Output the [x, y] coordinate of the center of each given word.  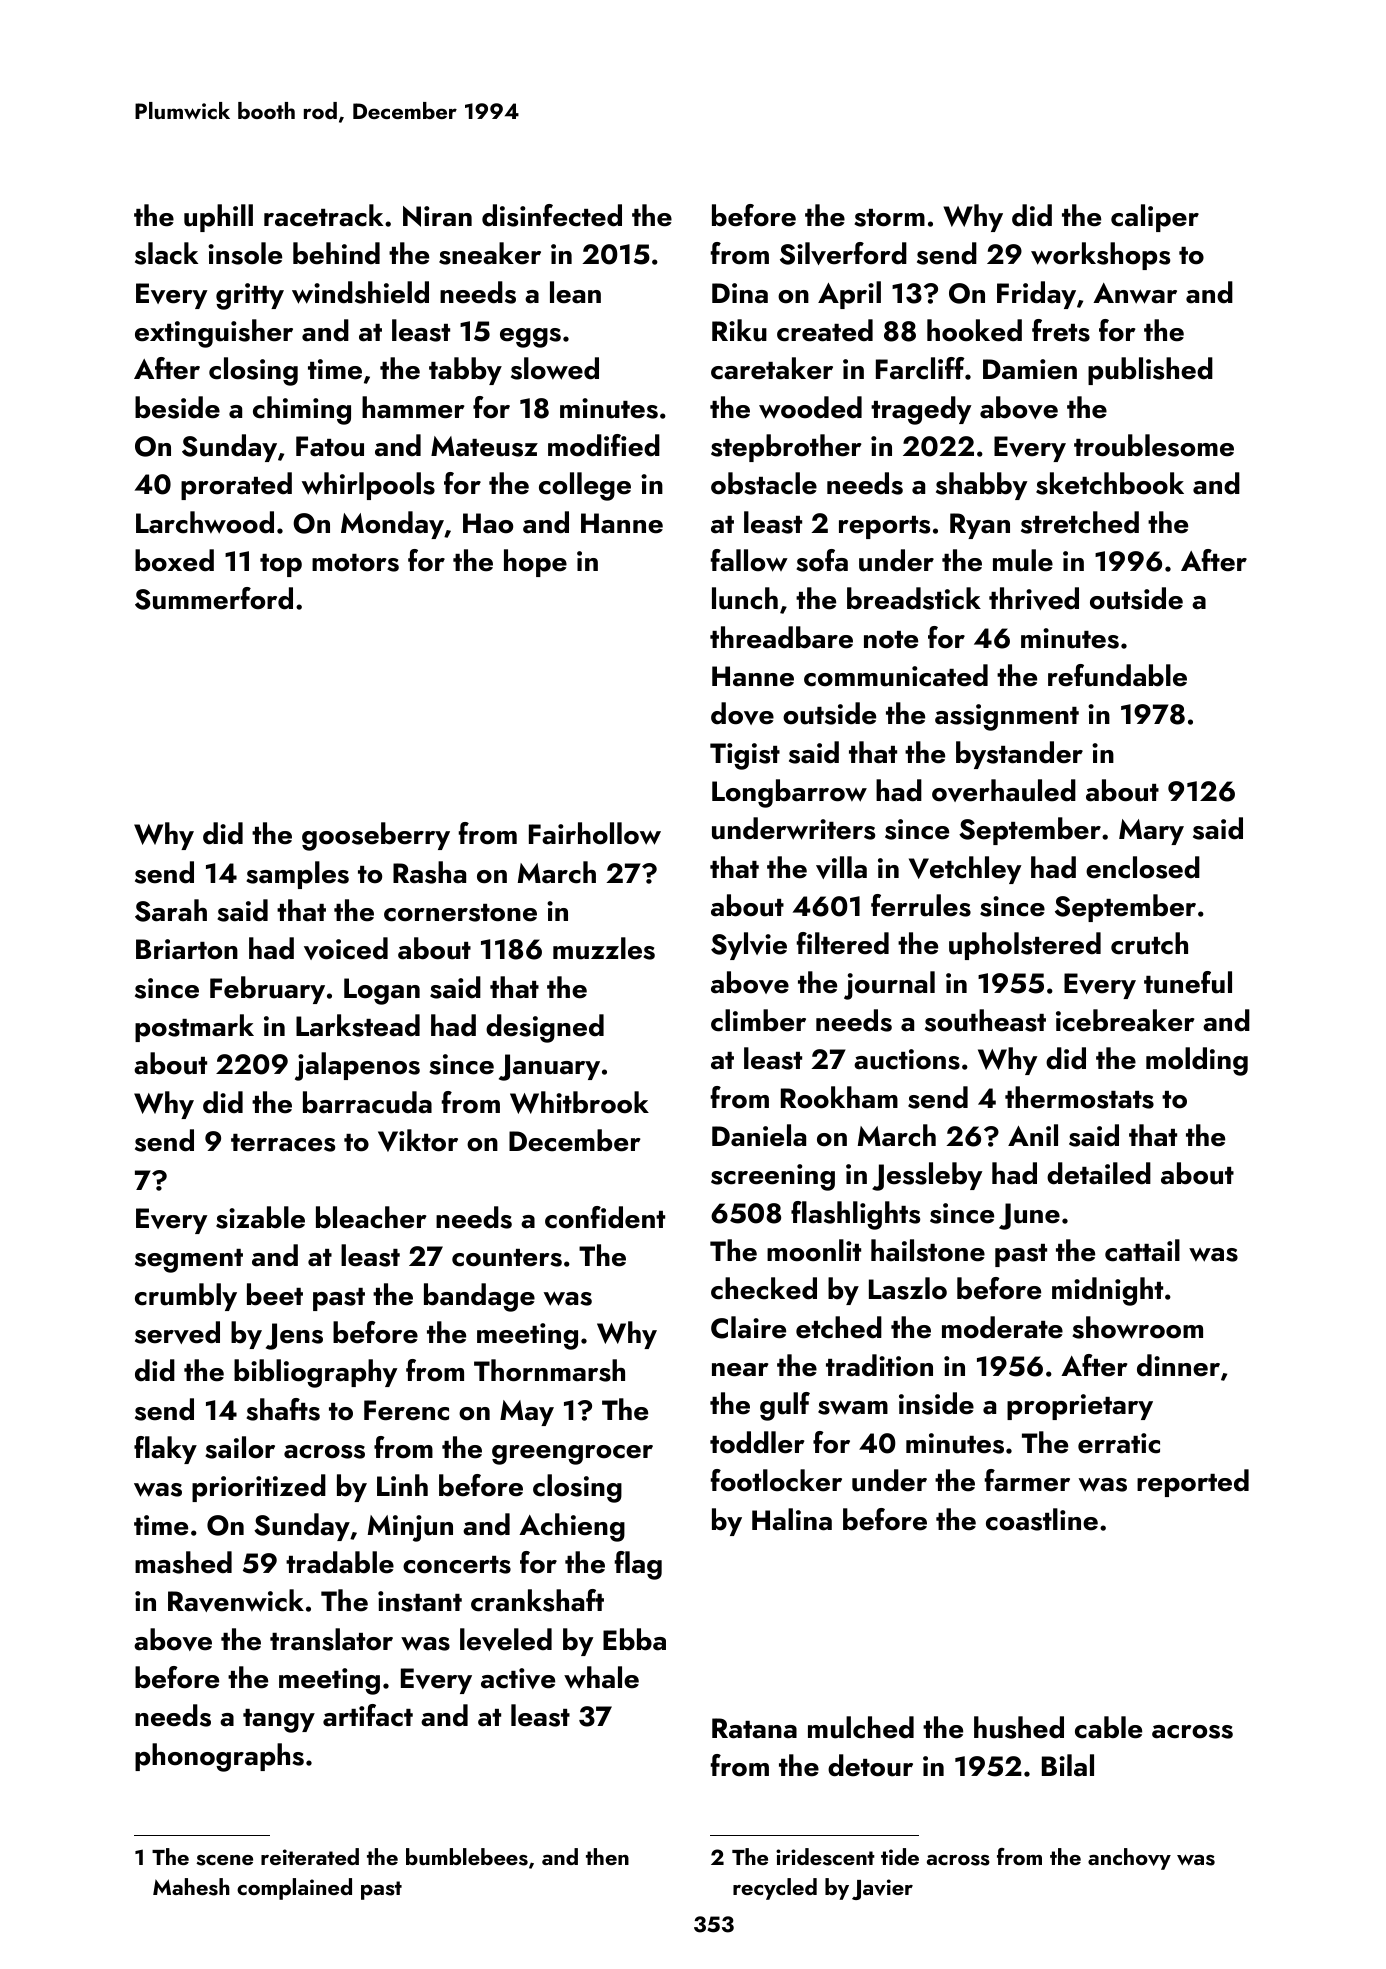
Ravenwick [236, 1600]
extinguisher [214, 333]
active [518, 1678]
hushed [1019, 1727]
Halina [792, 1519]
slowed [555, 368]
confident [605, 1217]
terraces [283, 1143]
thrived [1034, 598]
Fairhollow [595, 833]
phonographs [219, 1757]
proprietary [1080, 1407]
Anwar [1135, 293]
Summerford [214, 598]
